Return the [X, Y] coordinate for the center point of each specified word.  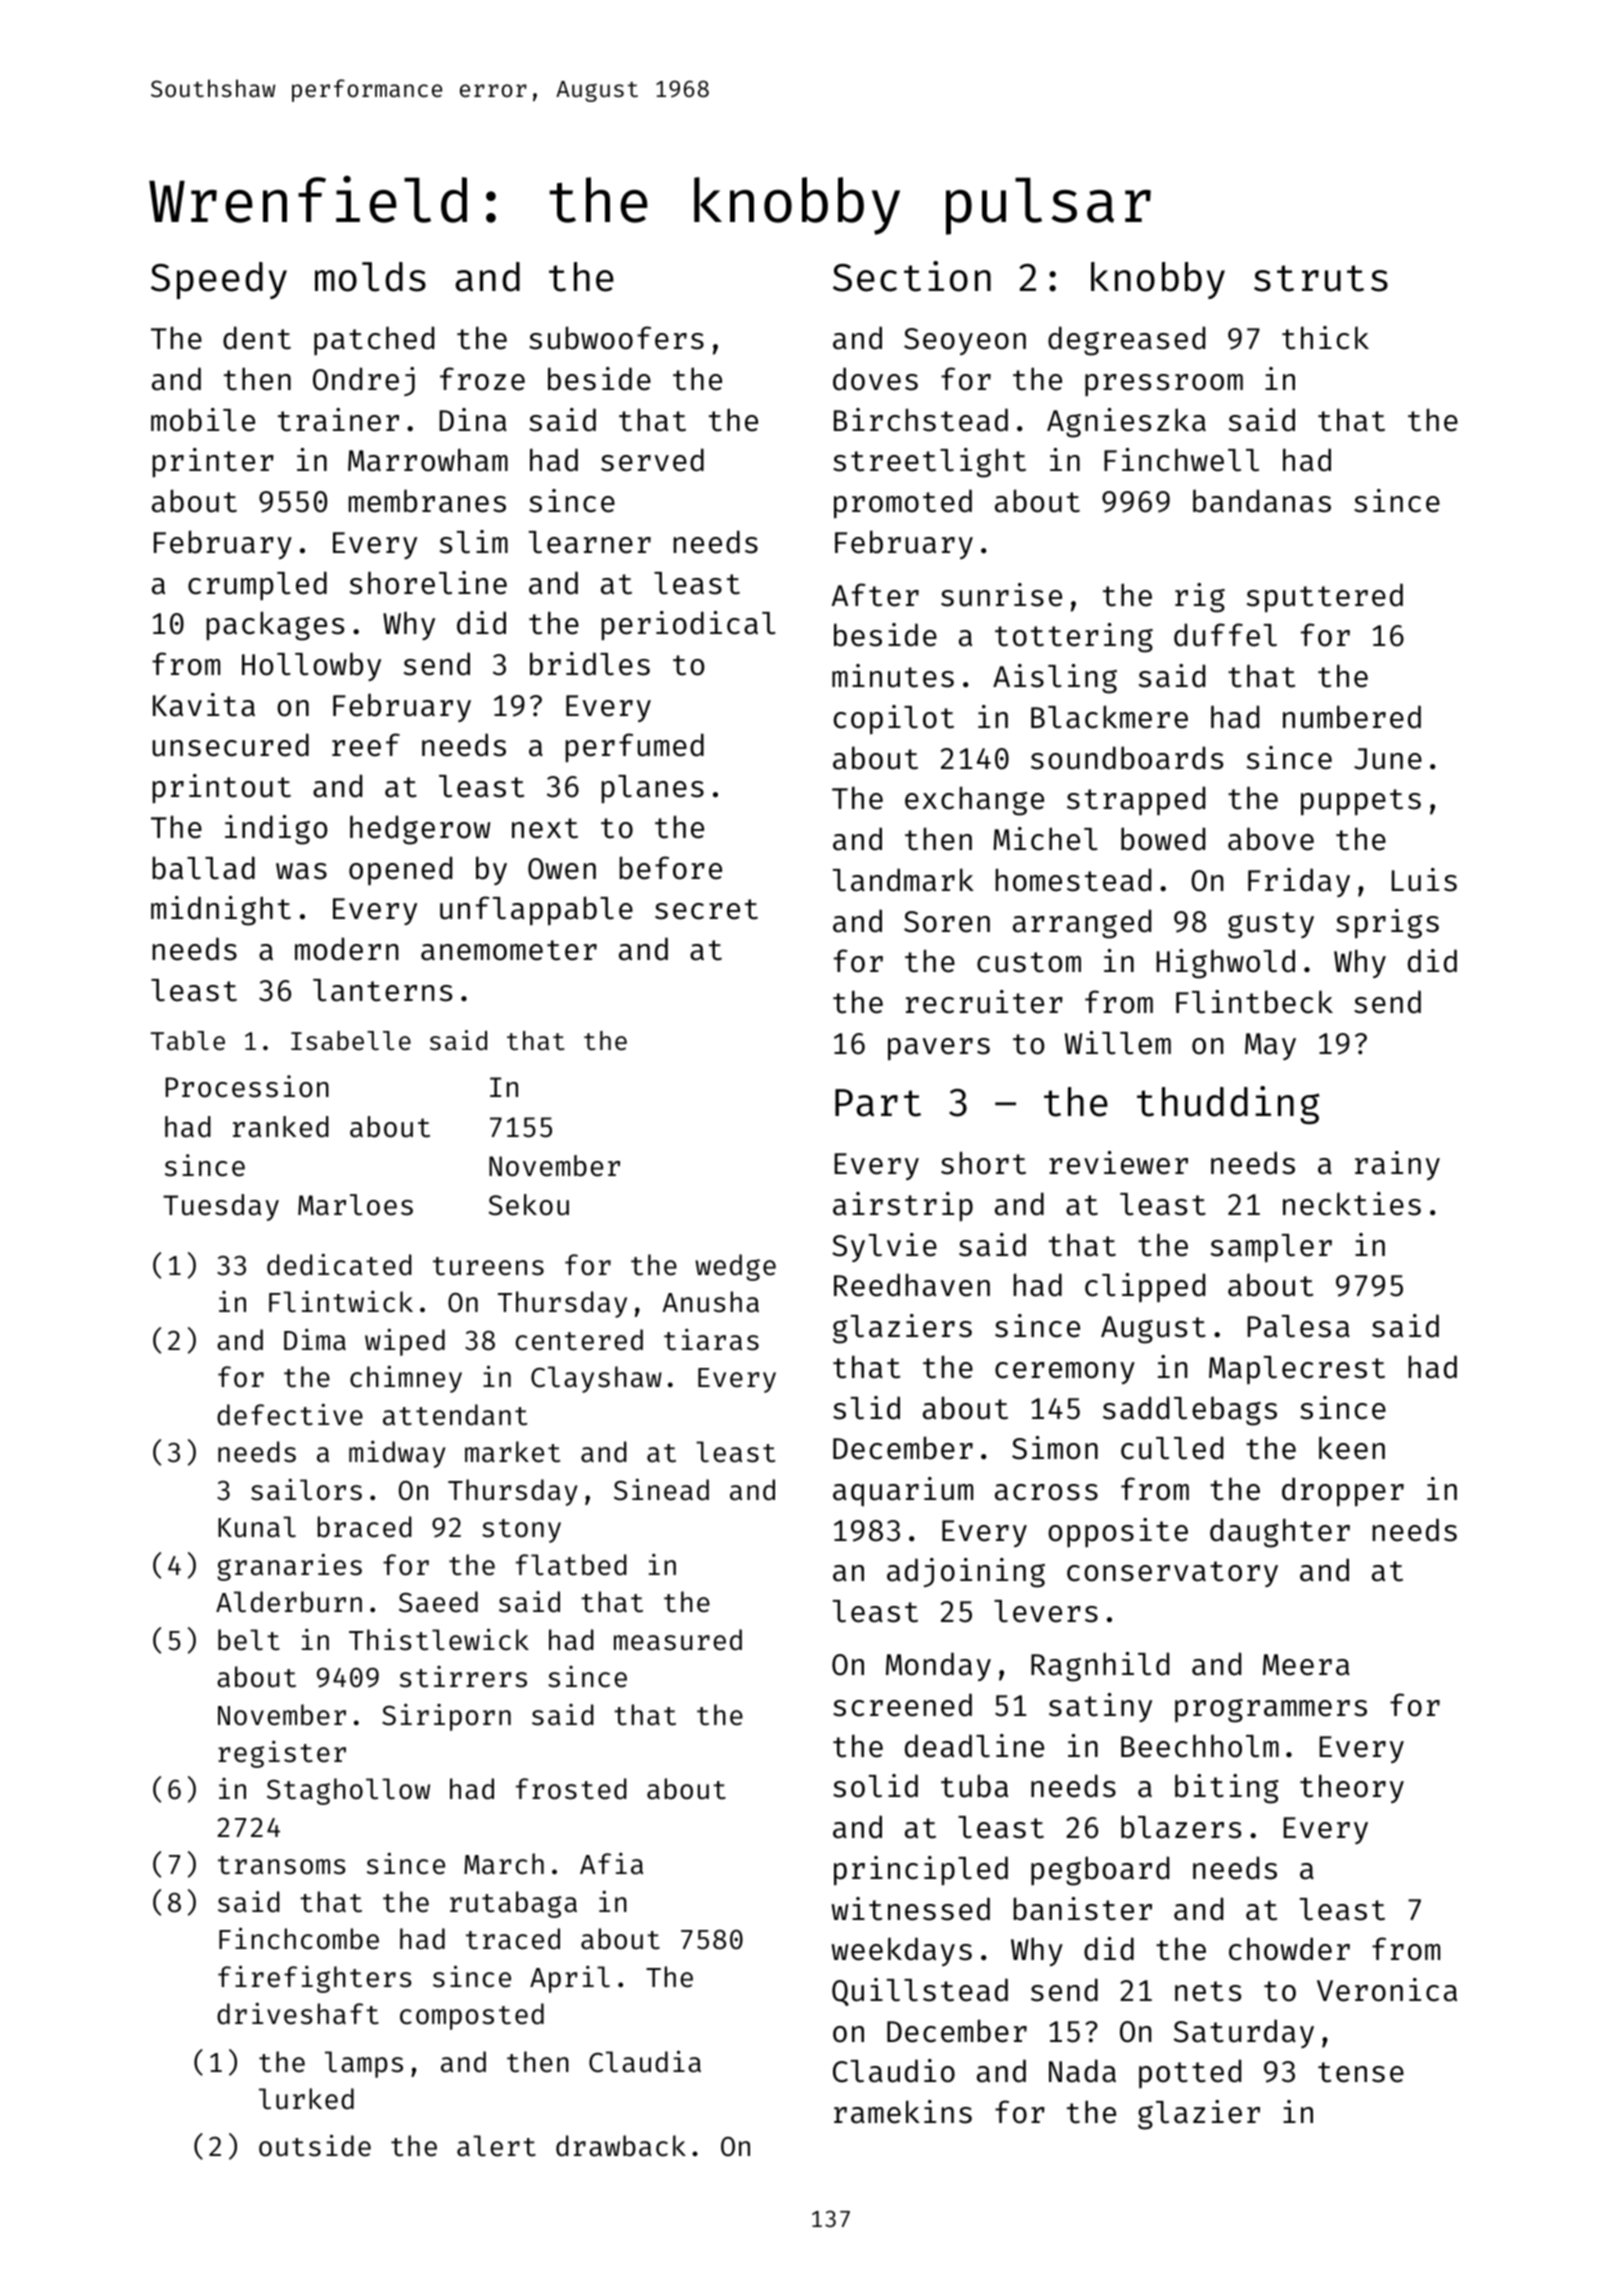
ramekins [903, 2112]
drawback [621, 2146]
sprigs [1387, 924]
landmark [903, 880]
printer [213, 463]
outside [315, 2145]
